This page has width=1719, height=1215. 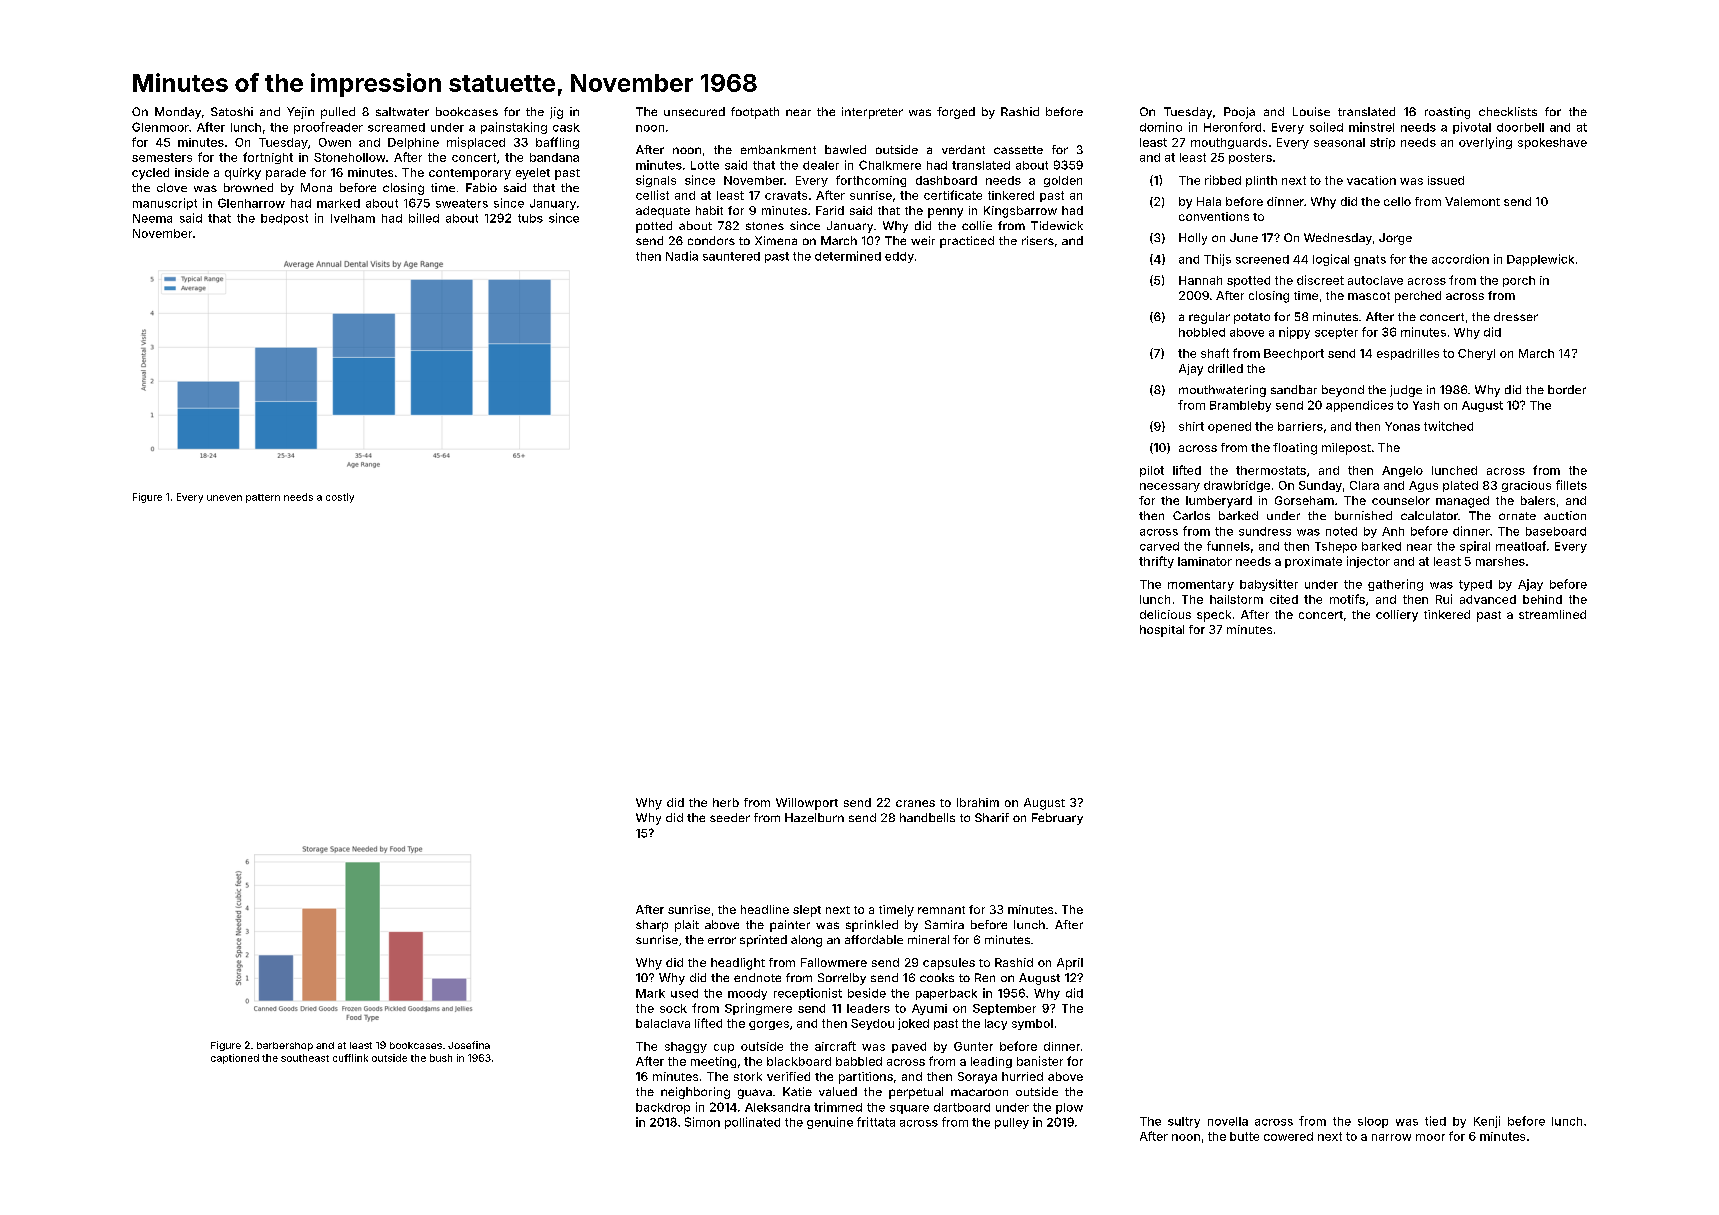 What do you see at coordinates (730, 817) in the page?
I see `seeder` at bounding box center [730, 817].
